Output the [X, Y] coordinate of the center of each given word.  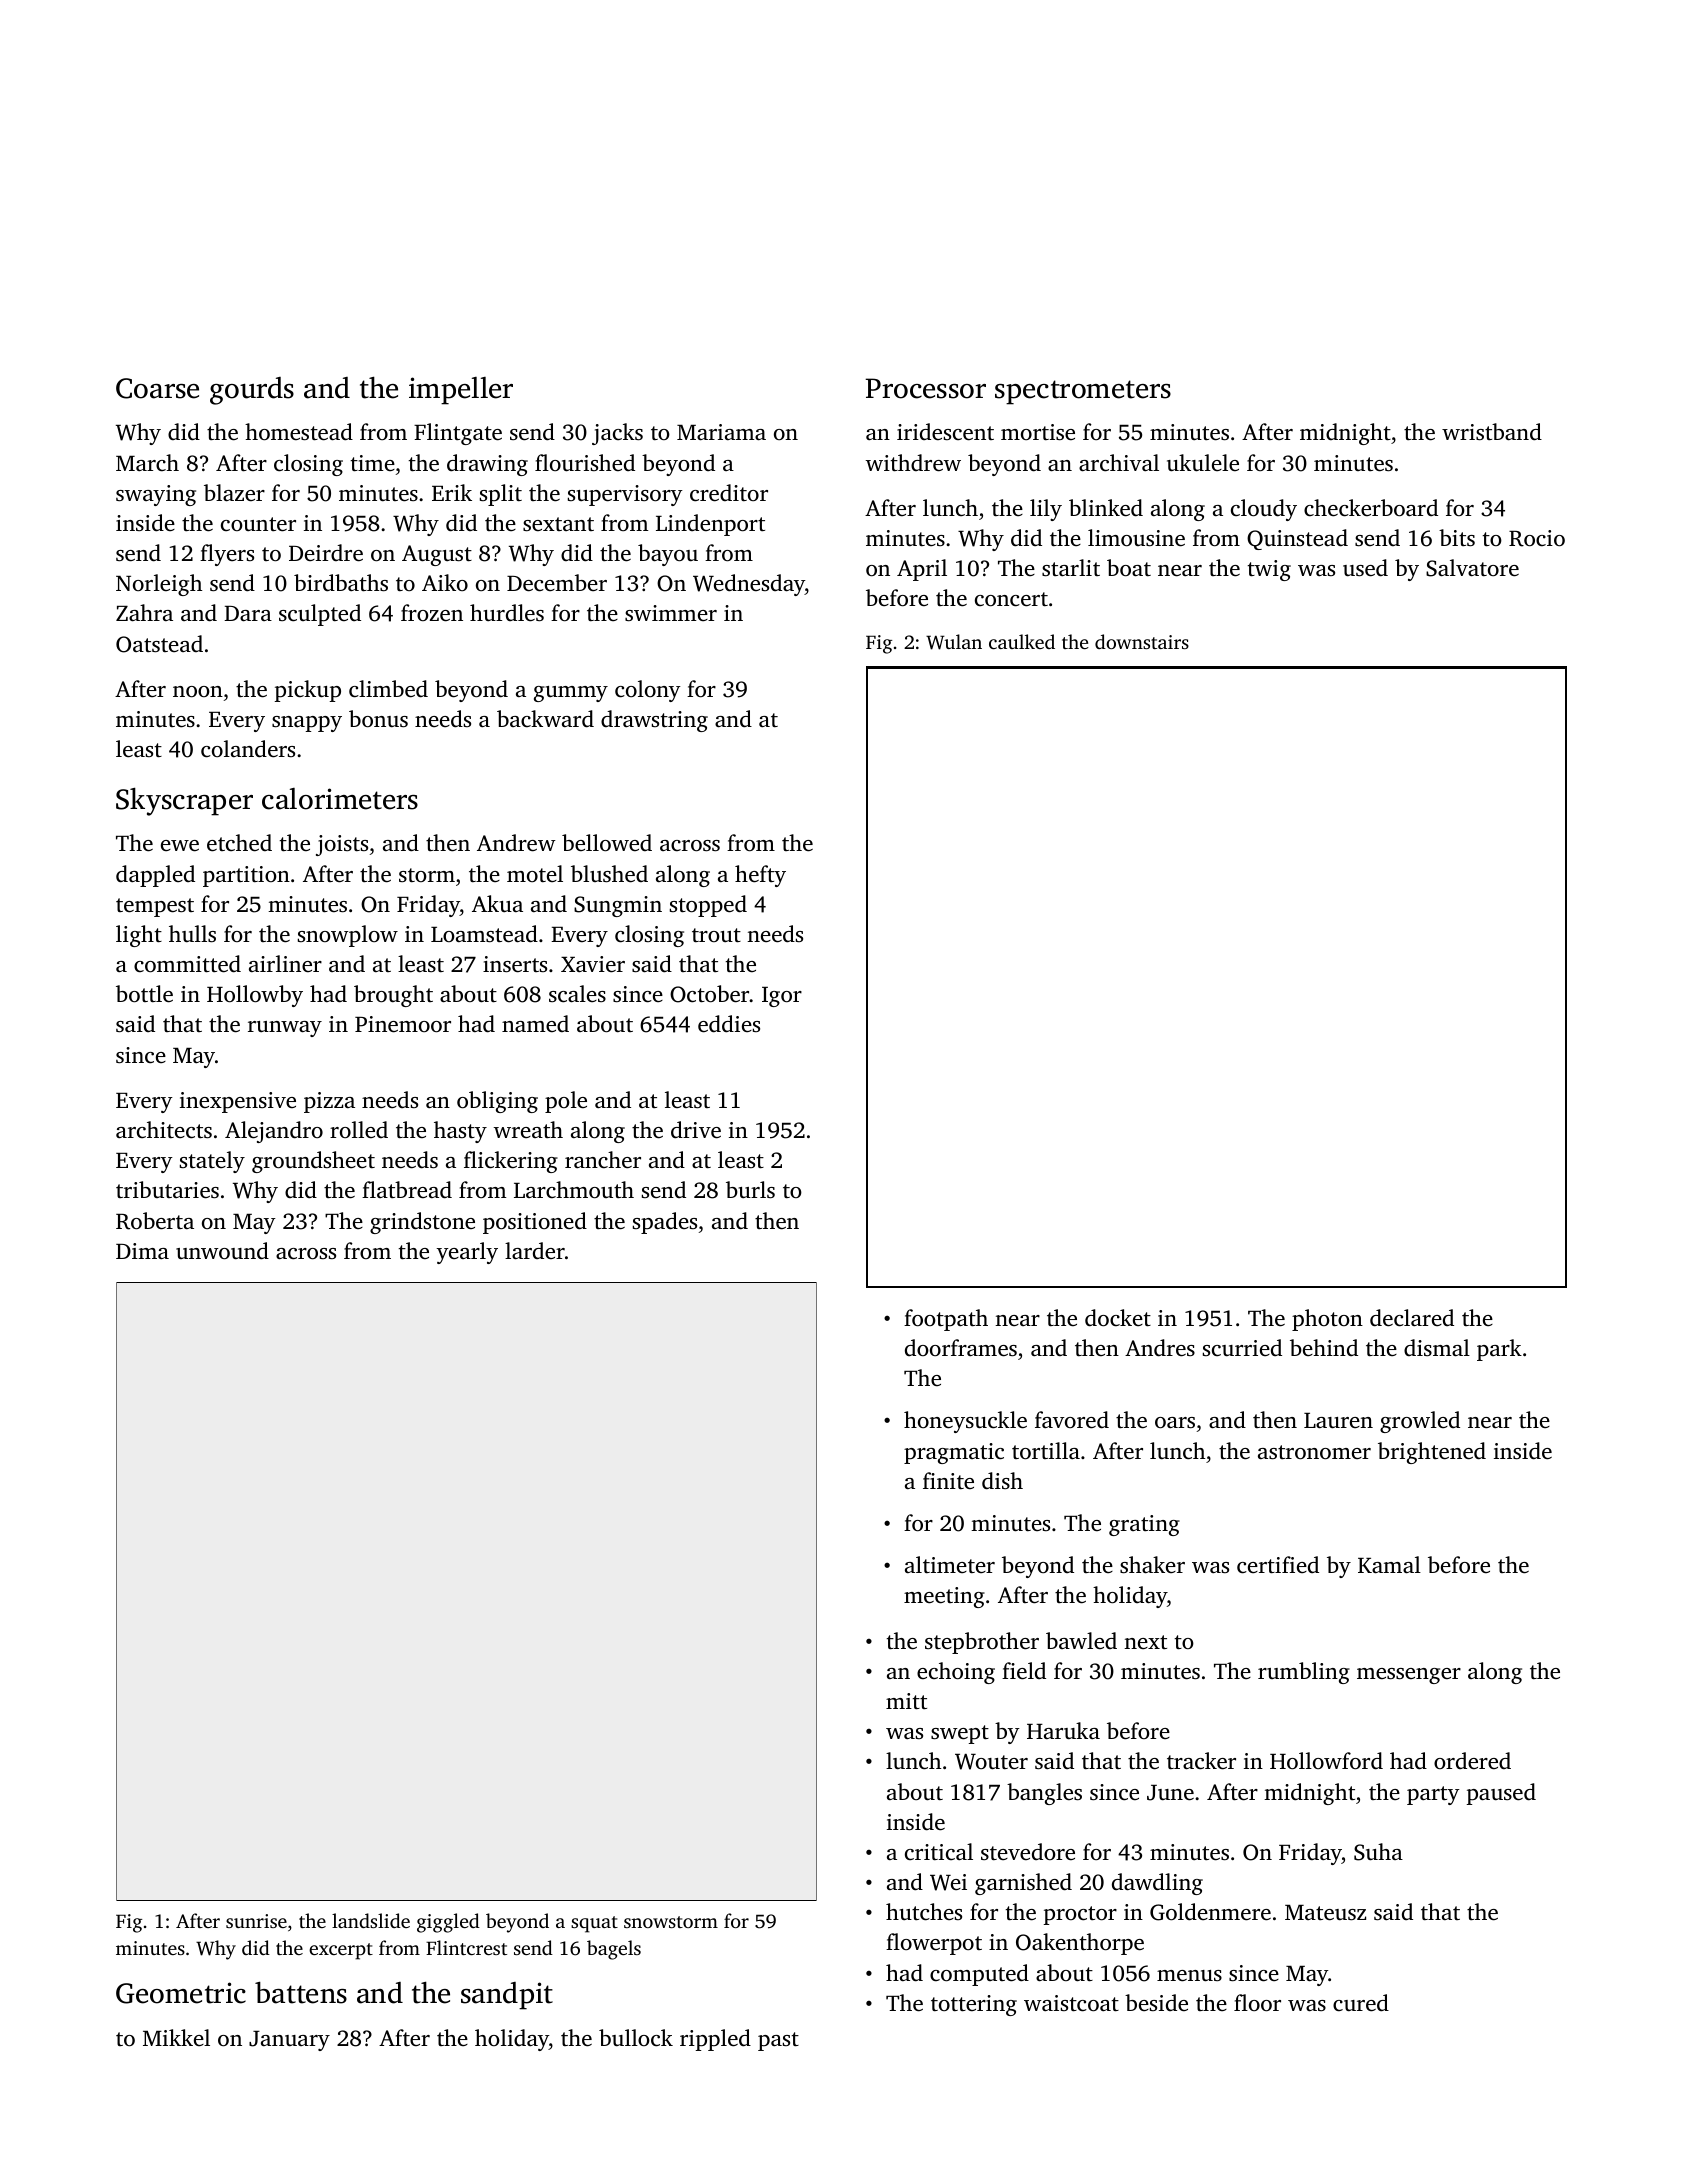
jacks [617, 434]
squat [594, 1924]
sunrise [256, 1921]
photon [1327, 1320]
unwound [222, 1251]
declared [1412, 1318]
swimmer [671, 613]
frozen [432, 613]
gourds [252, 391]
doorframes [961, 1348]
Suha [1378, 1852]
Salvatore [1472, 568]
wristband [1492, 432]
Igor [782, 997]
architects [164, 1130]
